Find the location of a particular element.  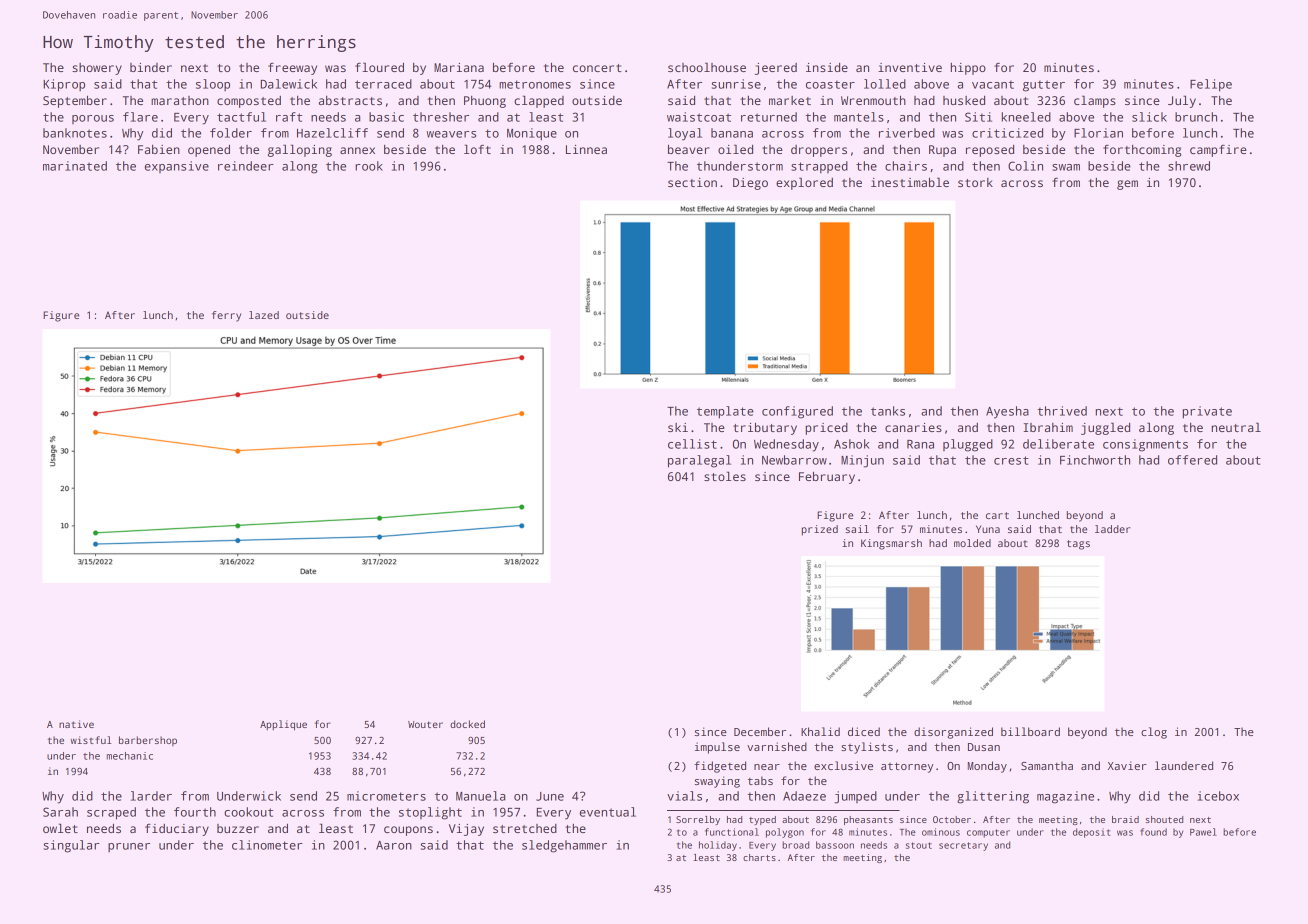

pruner is located at coordinates (129, 847).
